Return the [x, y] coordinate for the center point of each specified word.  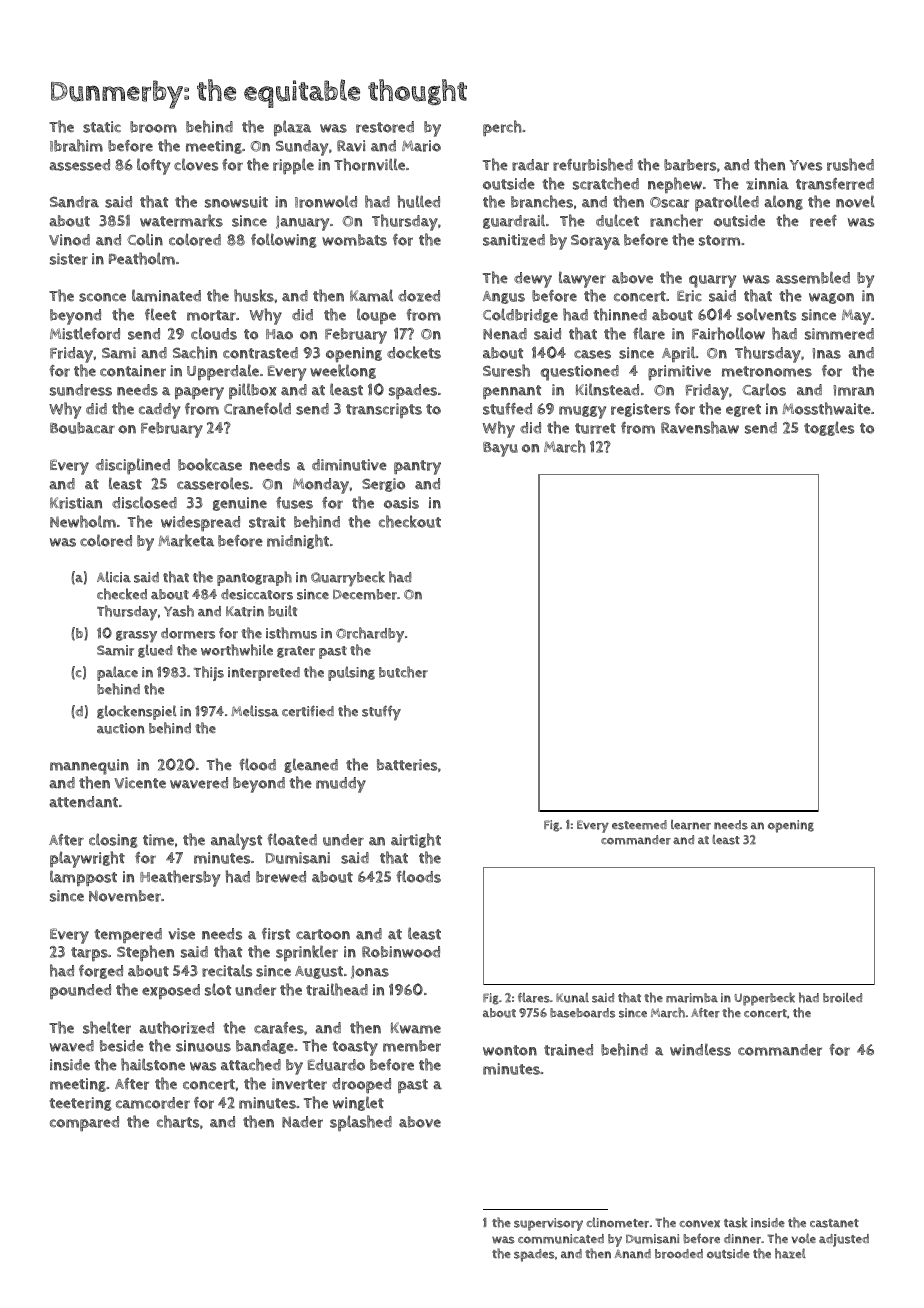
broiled [842, 998]
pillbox [253, 391]
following [284, 240]
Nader [302, 1122]
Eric [689, 296]
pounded [80, 991]
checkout [410, 521]
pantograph [254, 578]
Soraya [595, 242]
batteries [407, 765]
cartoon [323, 934]
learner [691, 825]
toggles [829, 428]
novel [855, 201]
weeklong [343, 371]
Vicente [140, 783]
